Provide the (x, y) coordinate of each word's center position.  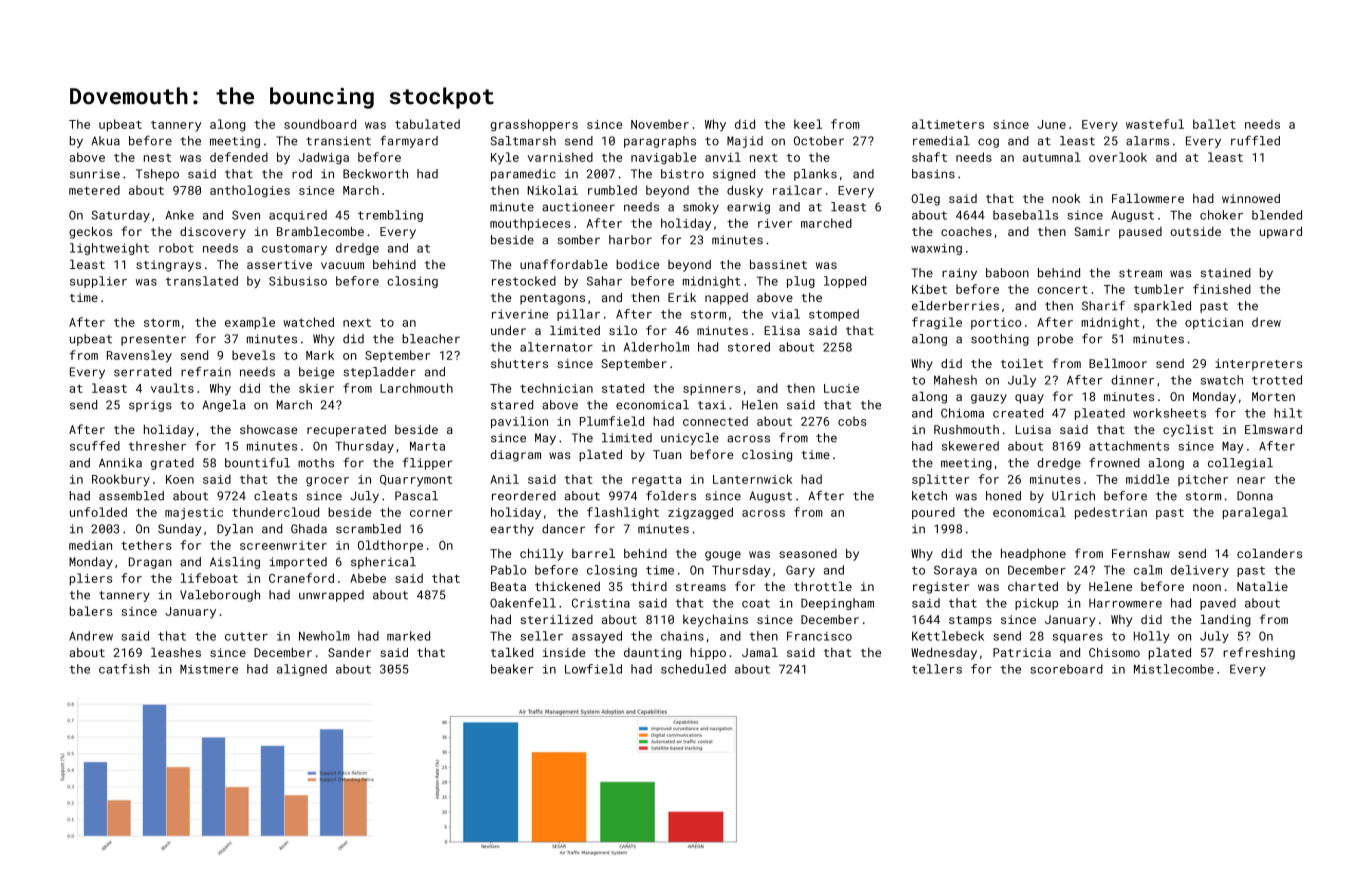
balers (91, 611)
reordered (524, 496)
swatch (1222, 380)
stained (1226, 273)
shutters (519, 363)
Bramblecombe (320, 231)
